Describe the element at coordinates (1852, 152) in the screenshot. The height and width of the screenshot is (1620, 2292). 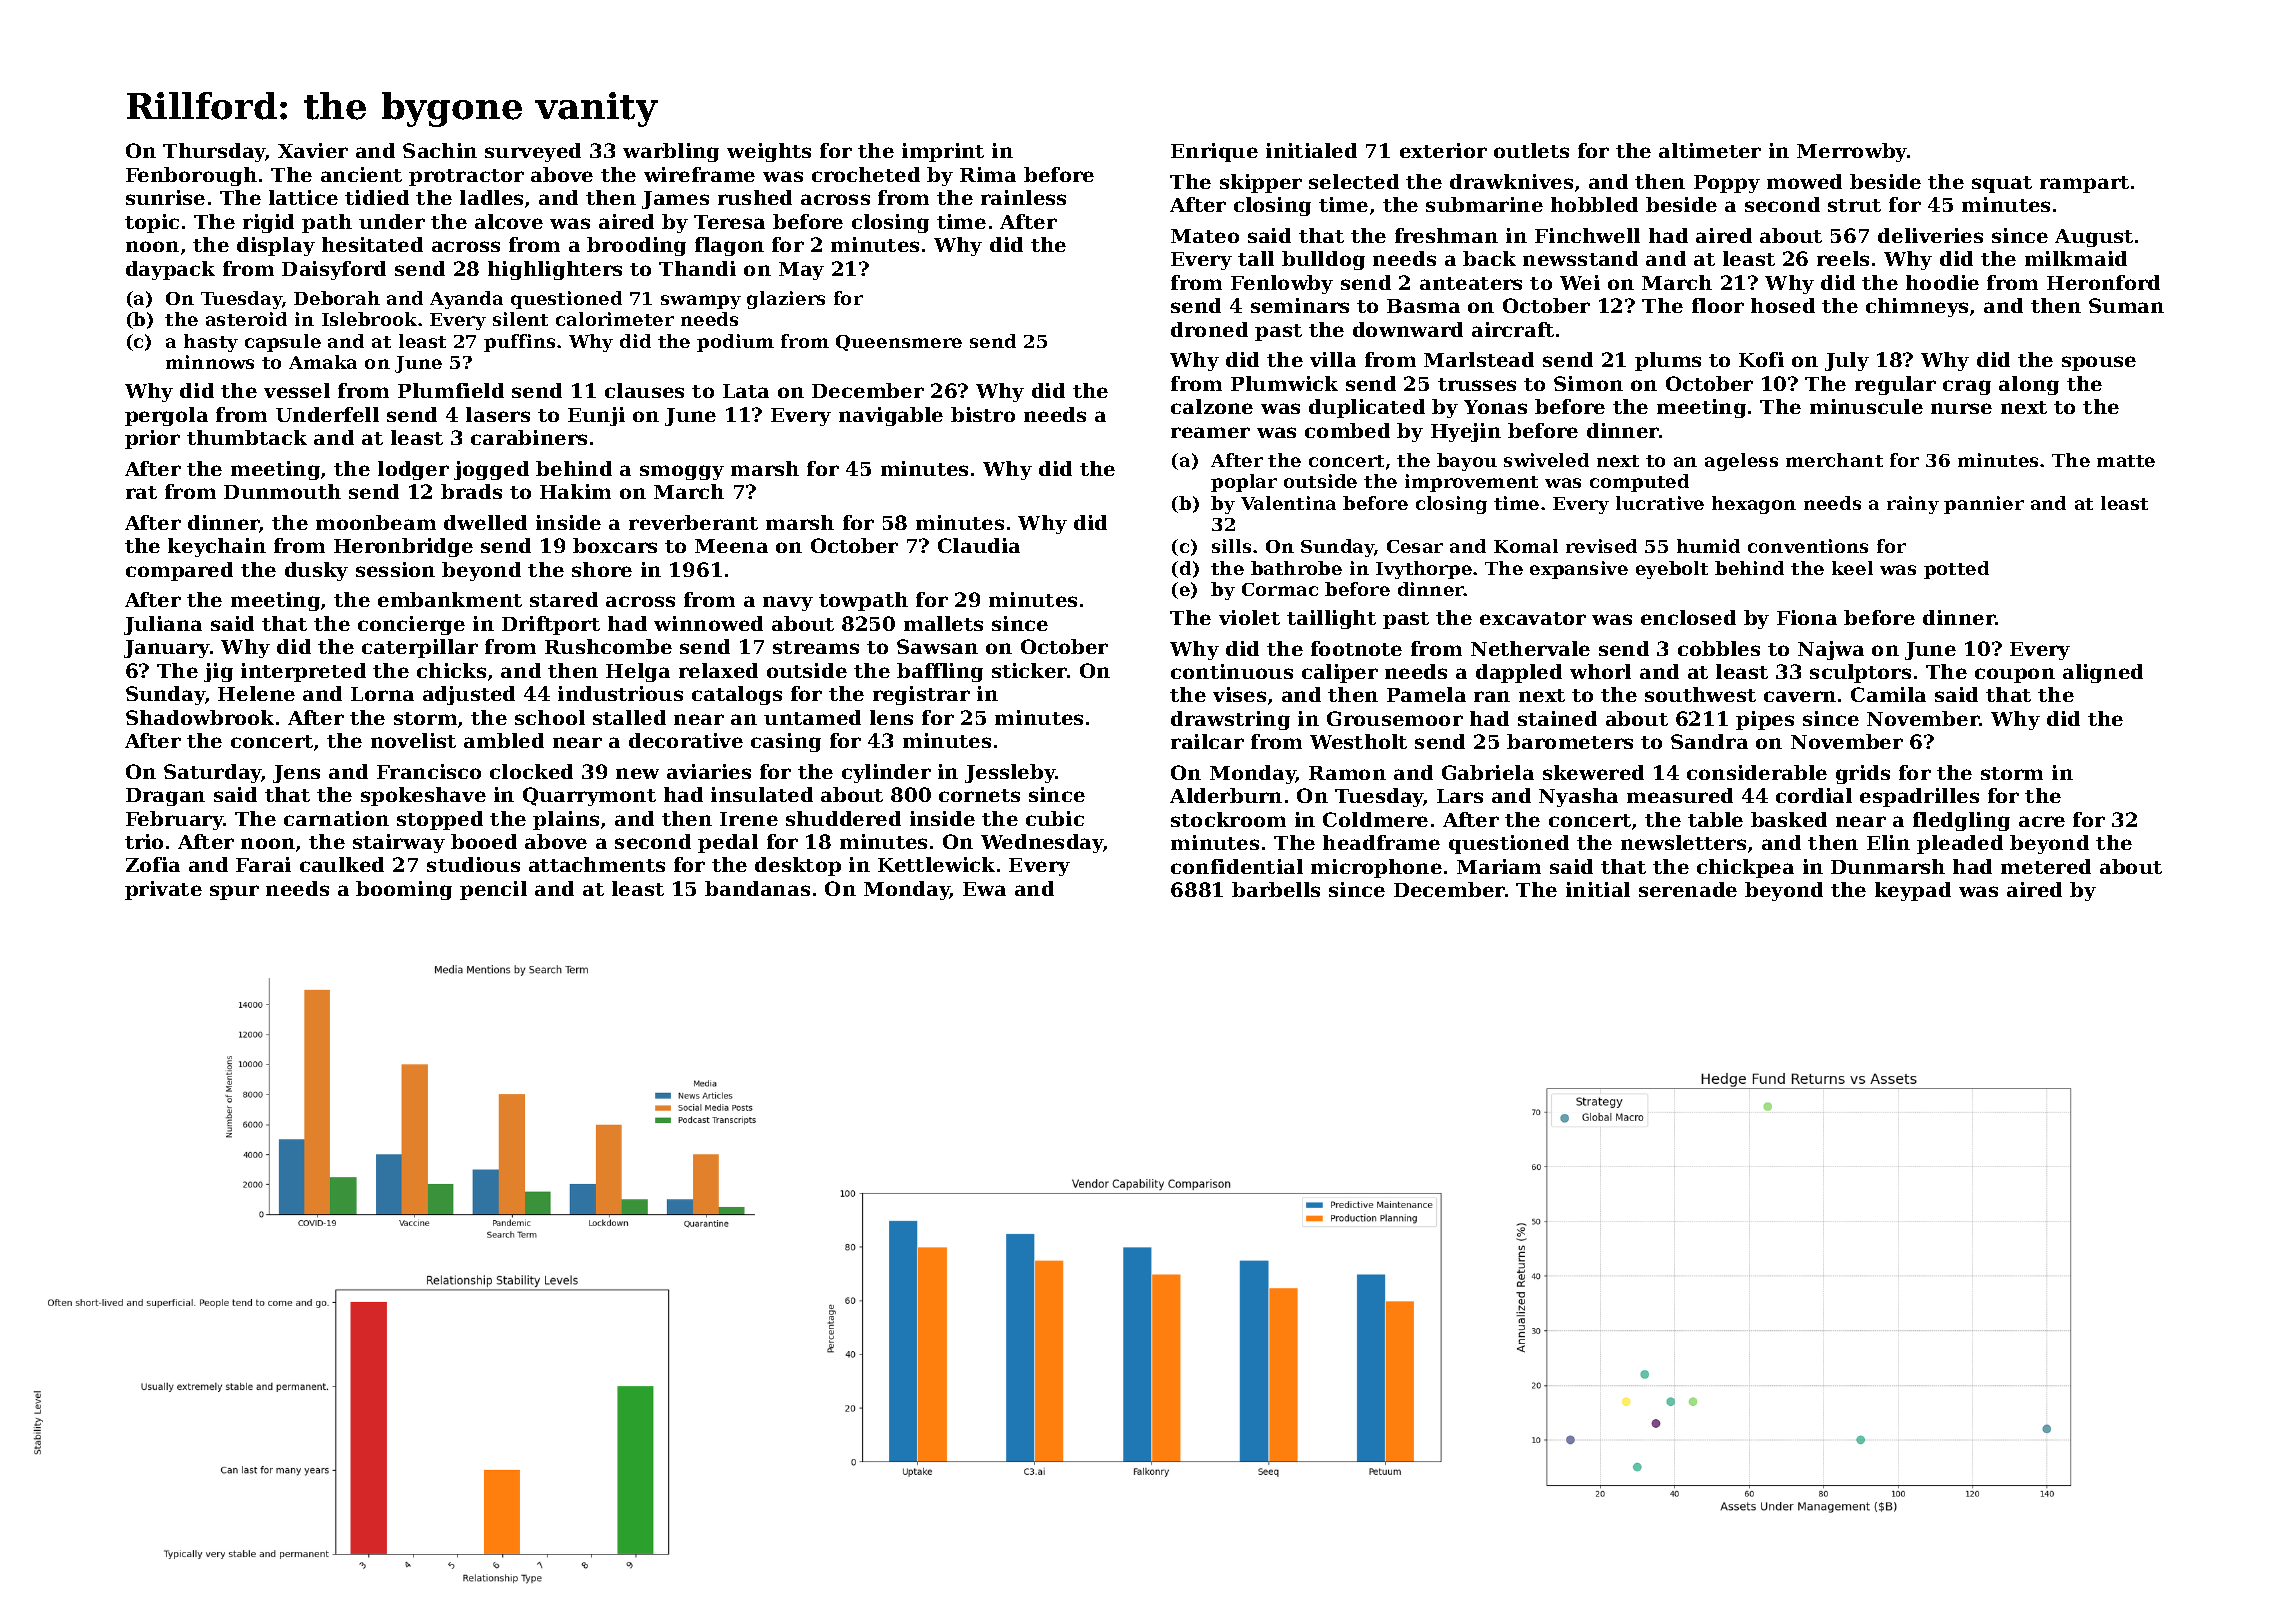
I see `Merrowby` at that location.
